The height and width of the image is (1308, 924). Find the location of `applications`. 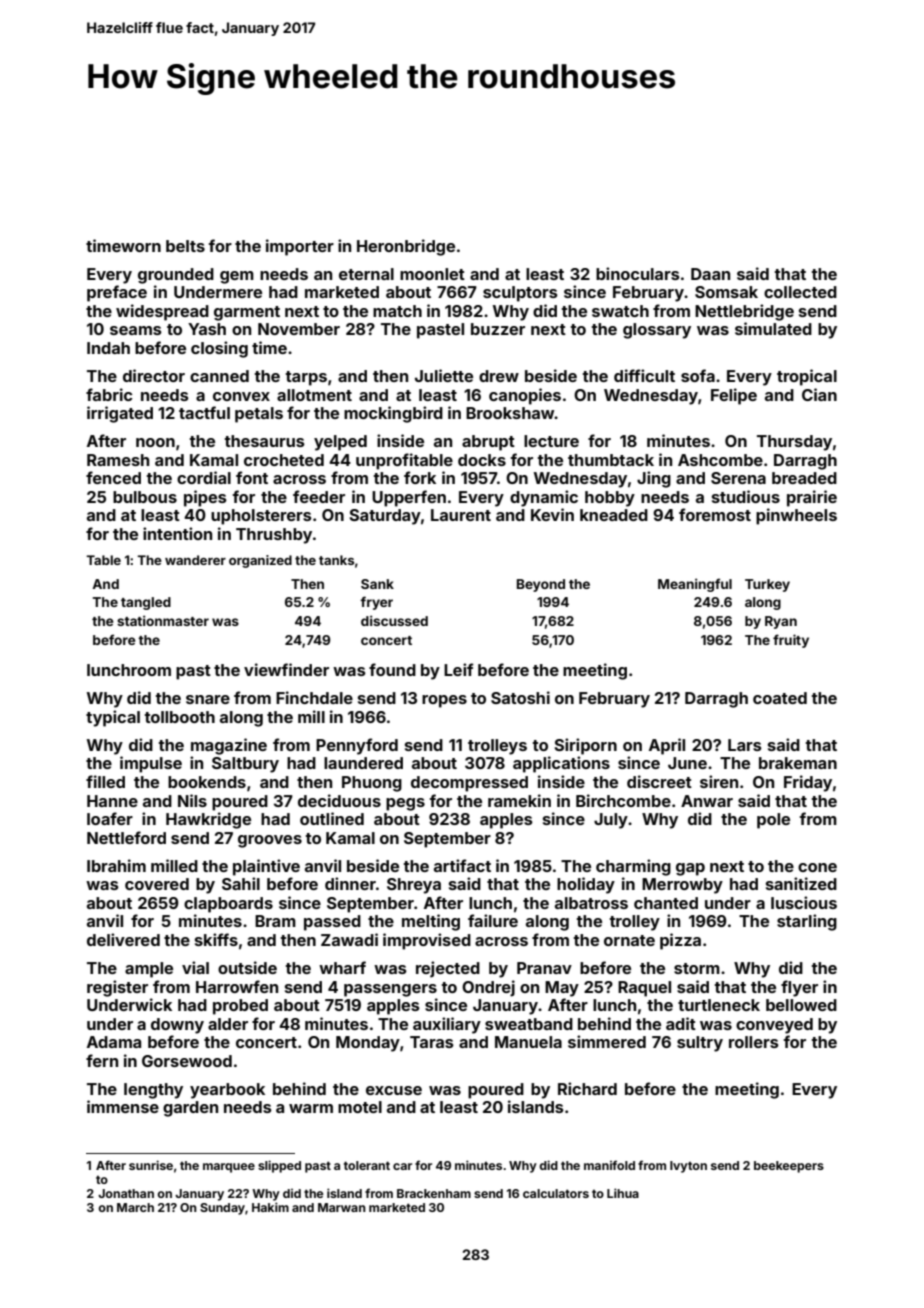

applications is located at coordinates (561, 764).
